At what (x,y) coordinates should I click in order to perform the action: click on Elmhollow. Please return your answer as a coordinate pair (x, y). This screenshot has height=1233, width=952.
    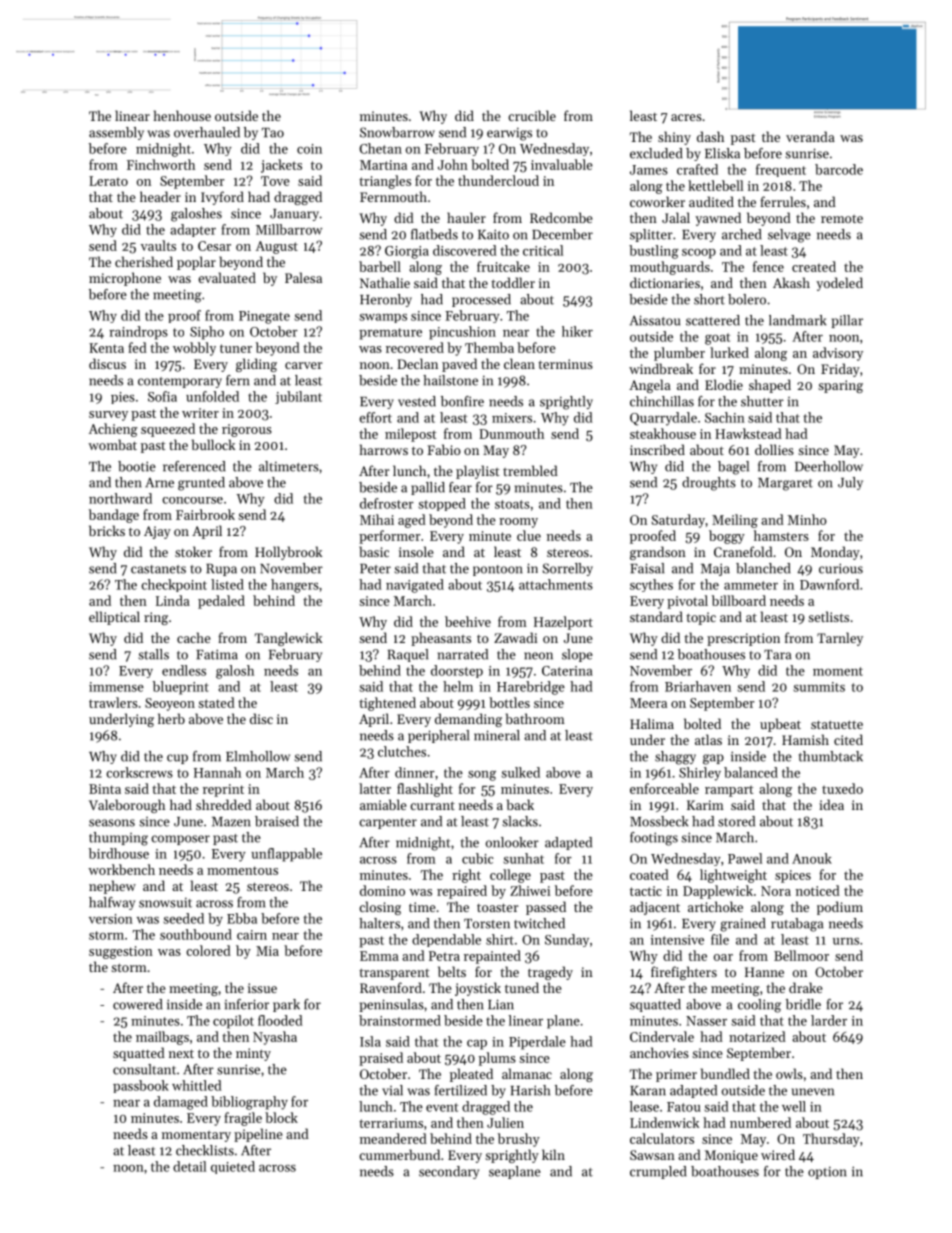
    Looking at the image, I should click on (258, 756).
